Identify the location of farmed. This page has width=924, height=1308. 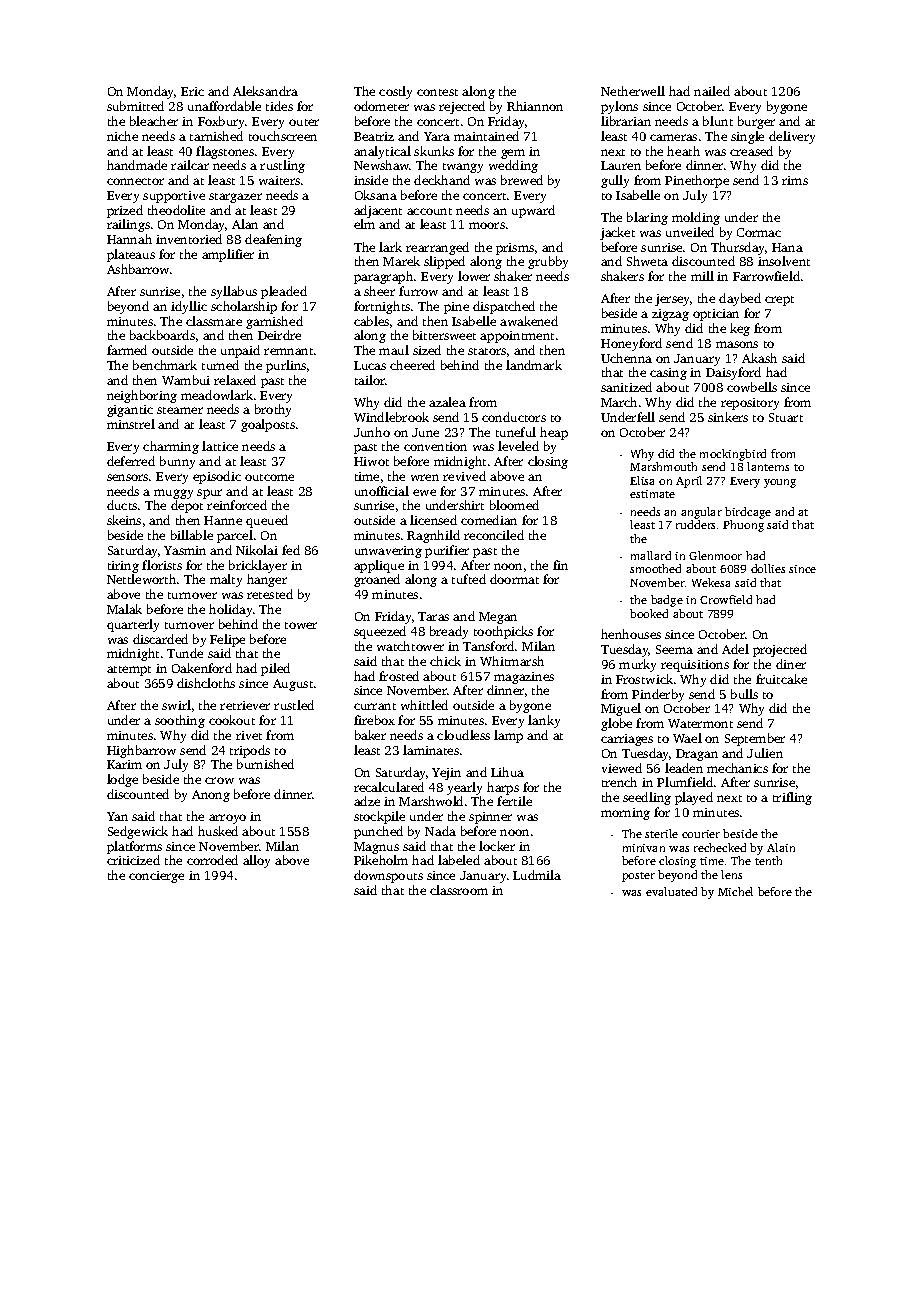
(127, 350).
